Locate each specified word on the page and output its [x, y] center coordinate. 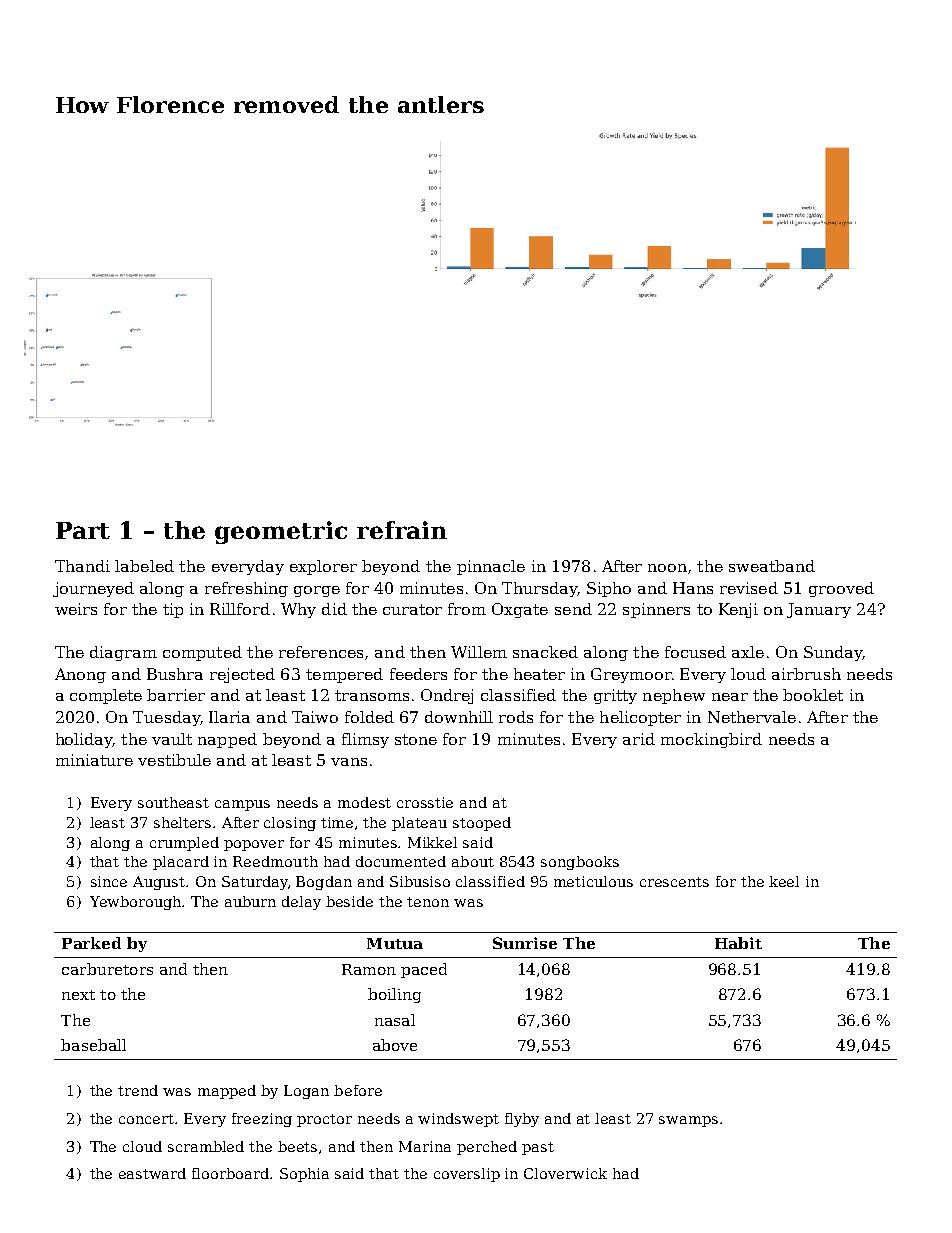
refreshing [246, 589]
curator [412, 609]
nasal [395, 1020]
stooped [482, 824]
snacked [545, 652]
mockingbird [711, 740]
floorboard [231, 1173]
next [78, 995]
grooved [841, 589]
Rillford [240, 609]
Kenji [738, 610]
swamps [688, 1121]
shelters [182, 822]
